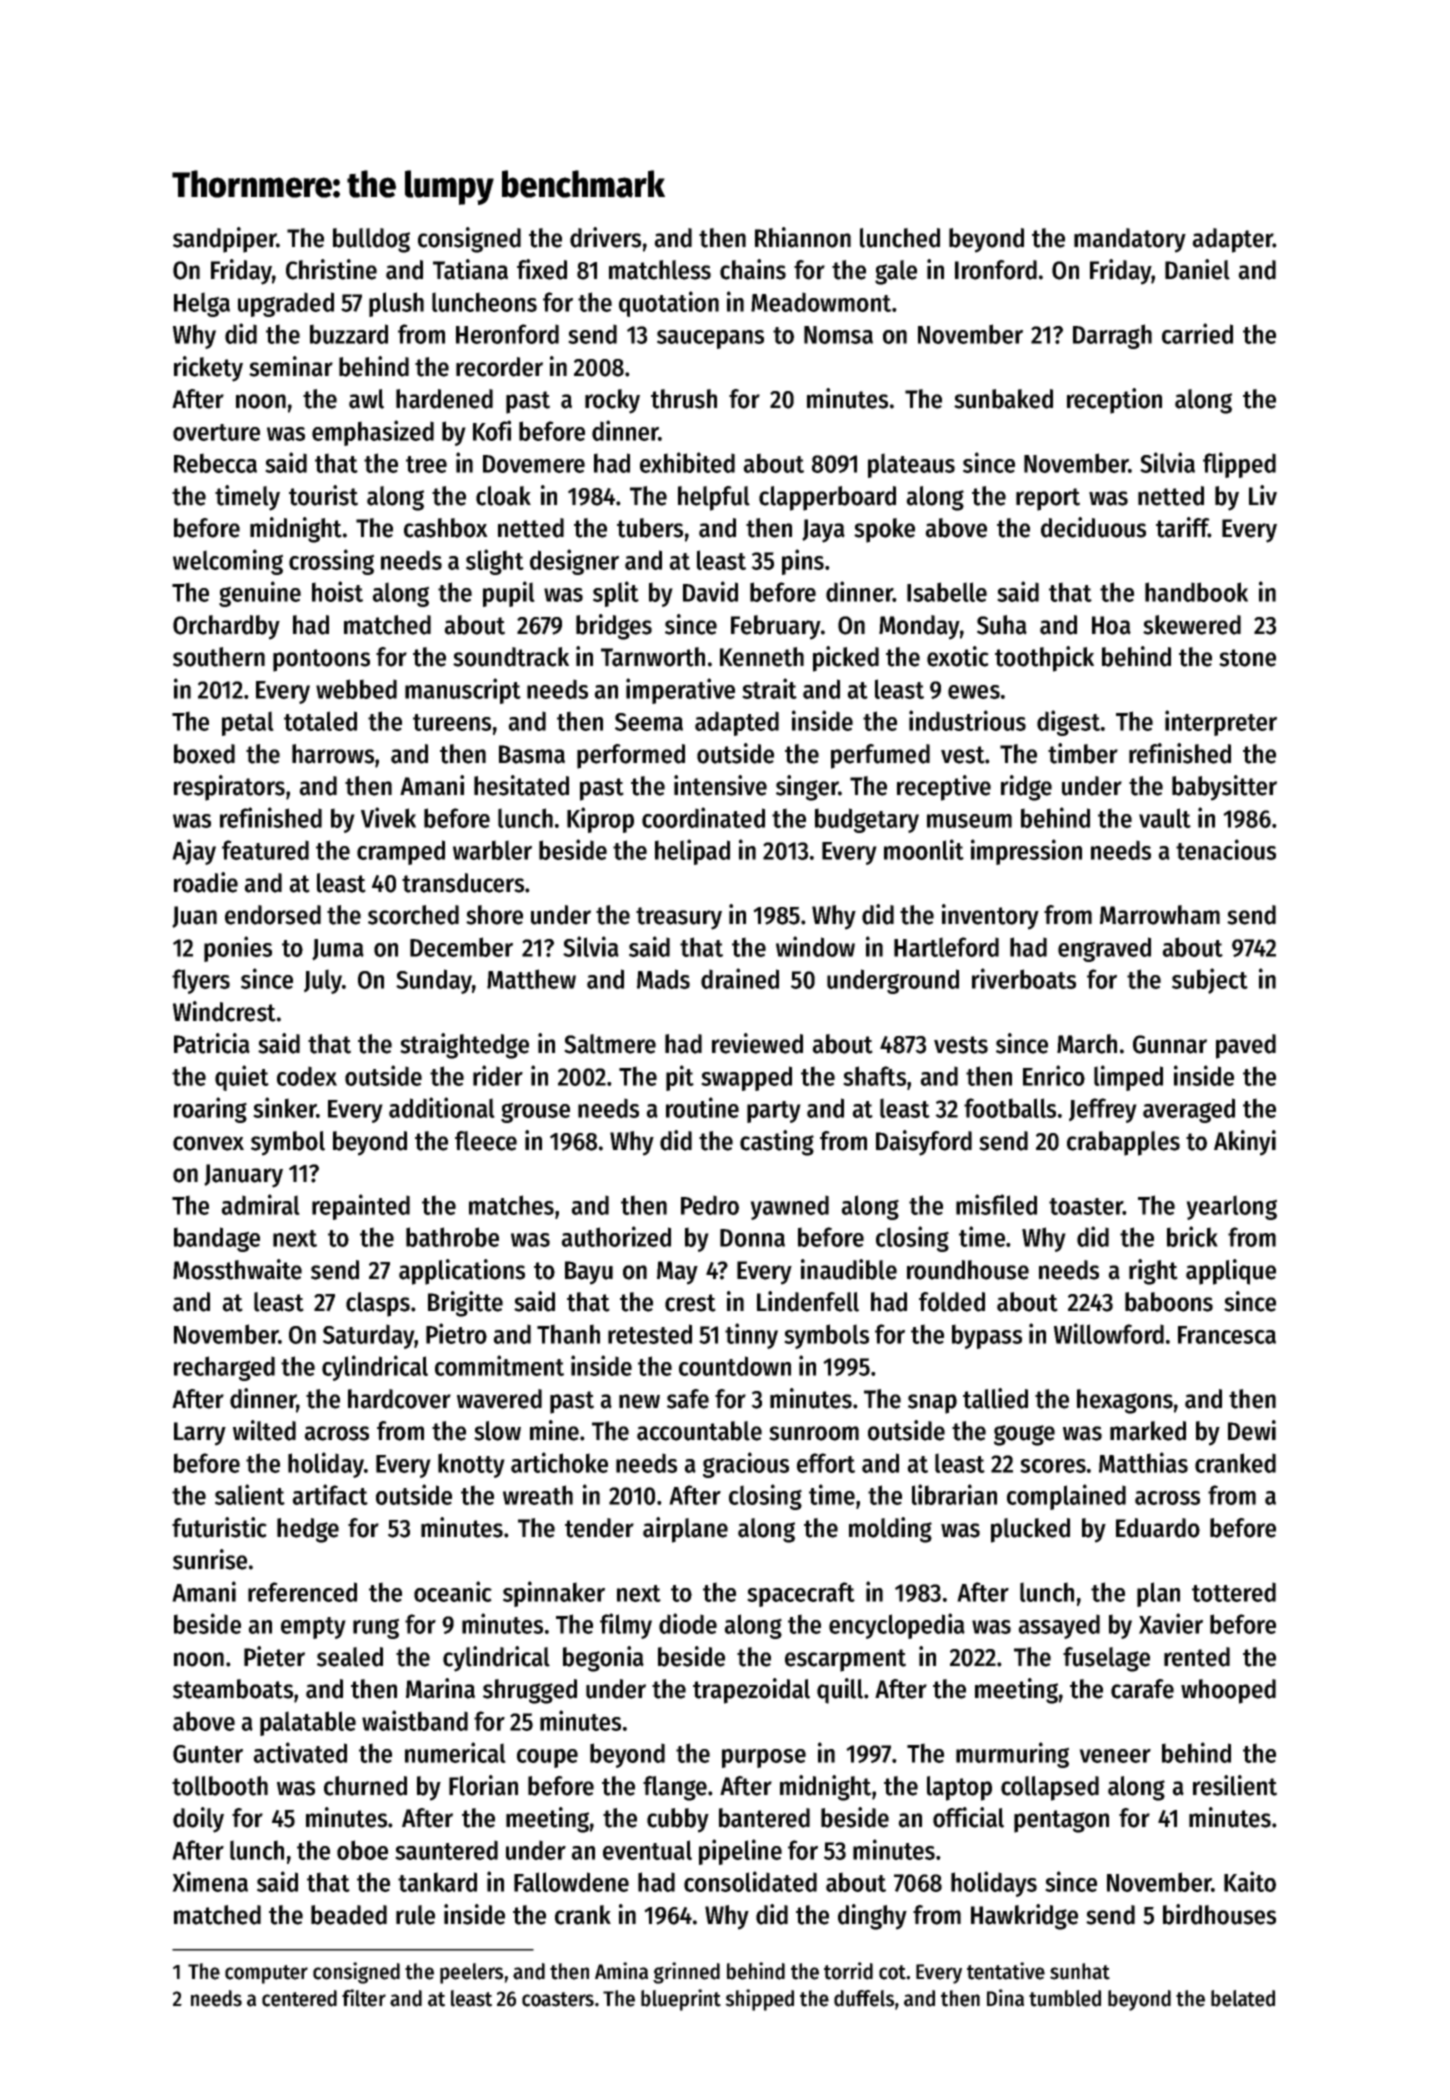  Describe the element at coordinates (681, 2000) in the screenshot. I see `blueprint` at that location.
